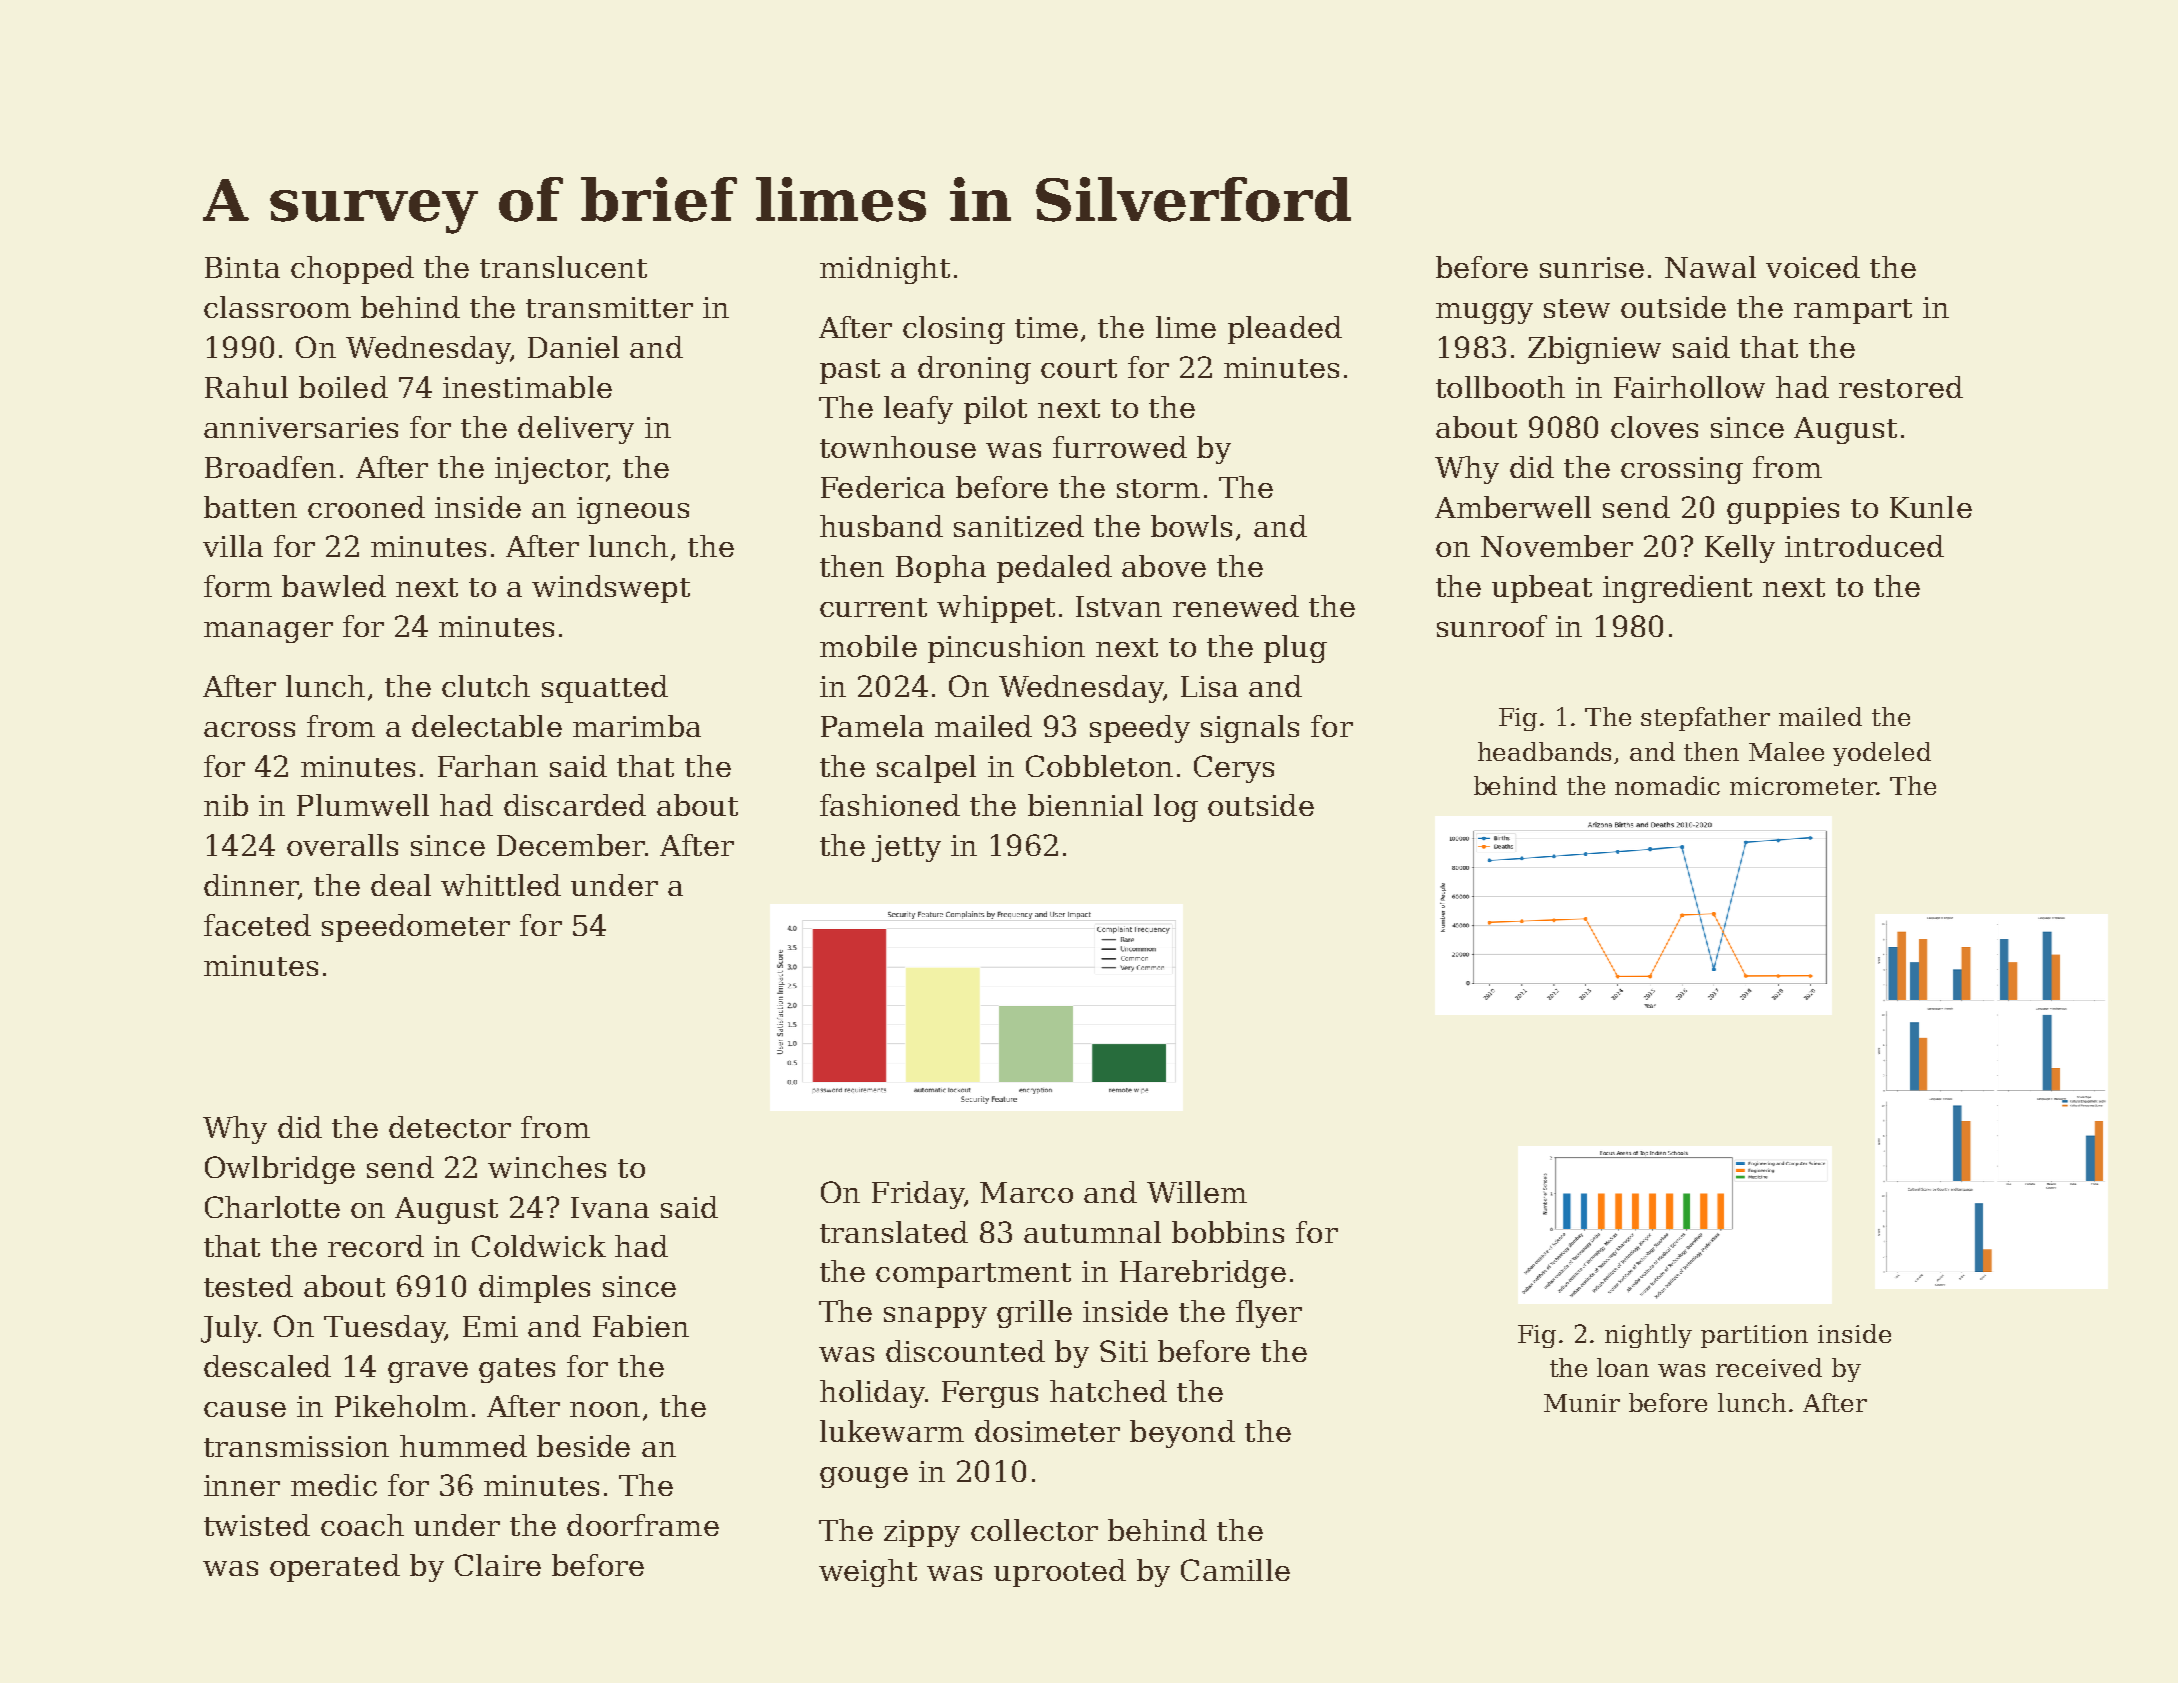  I want to click on igneous, so click(633, 510).
